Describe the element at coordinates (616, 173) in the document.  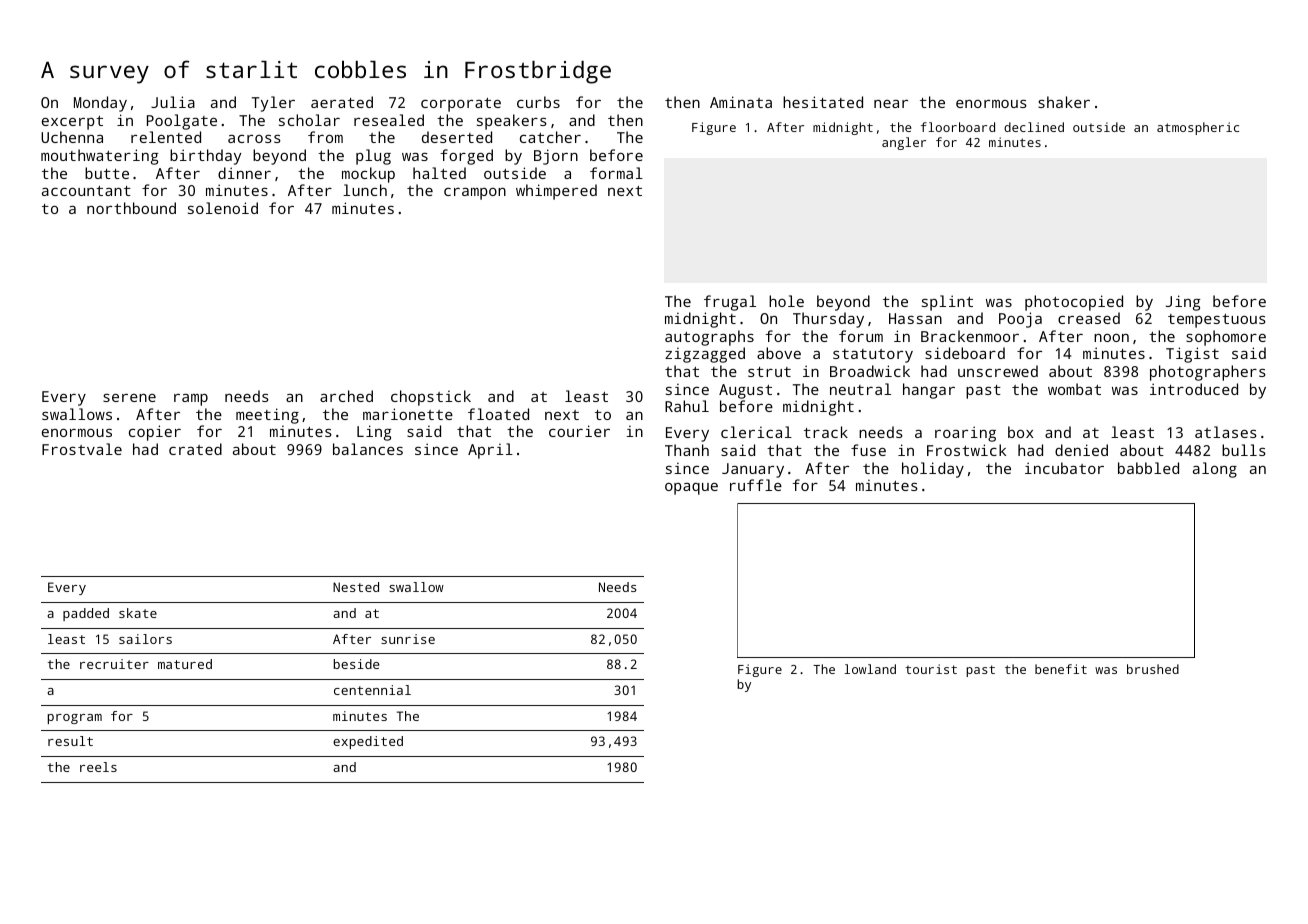
I see `formal` at that location.
